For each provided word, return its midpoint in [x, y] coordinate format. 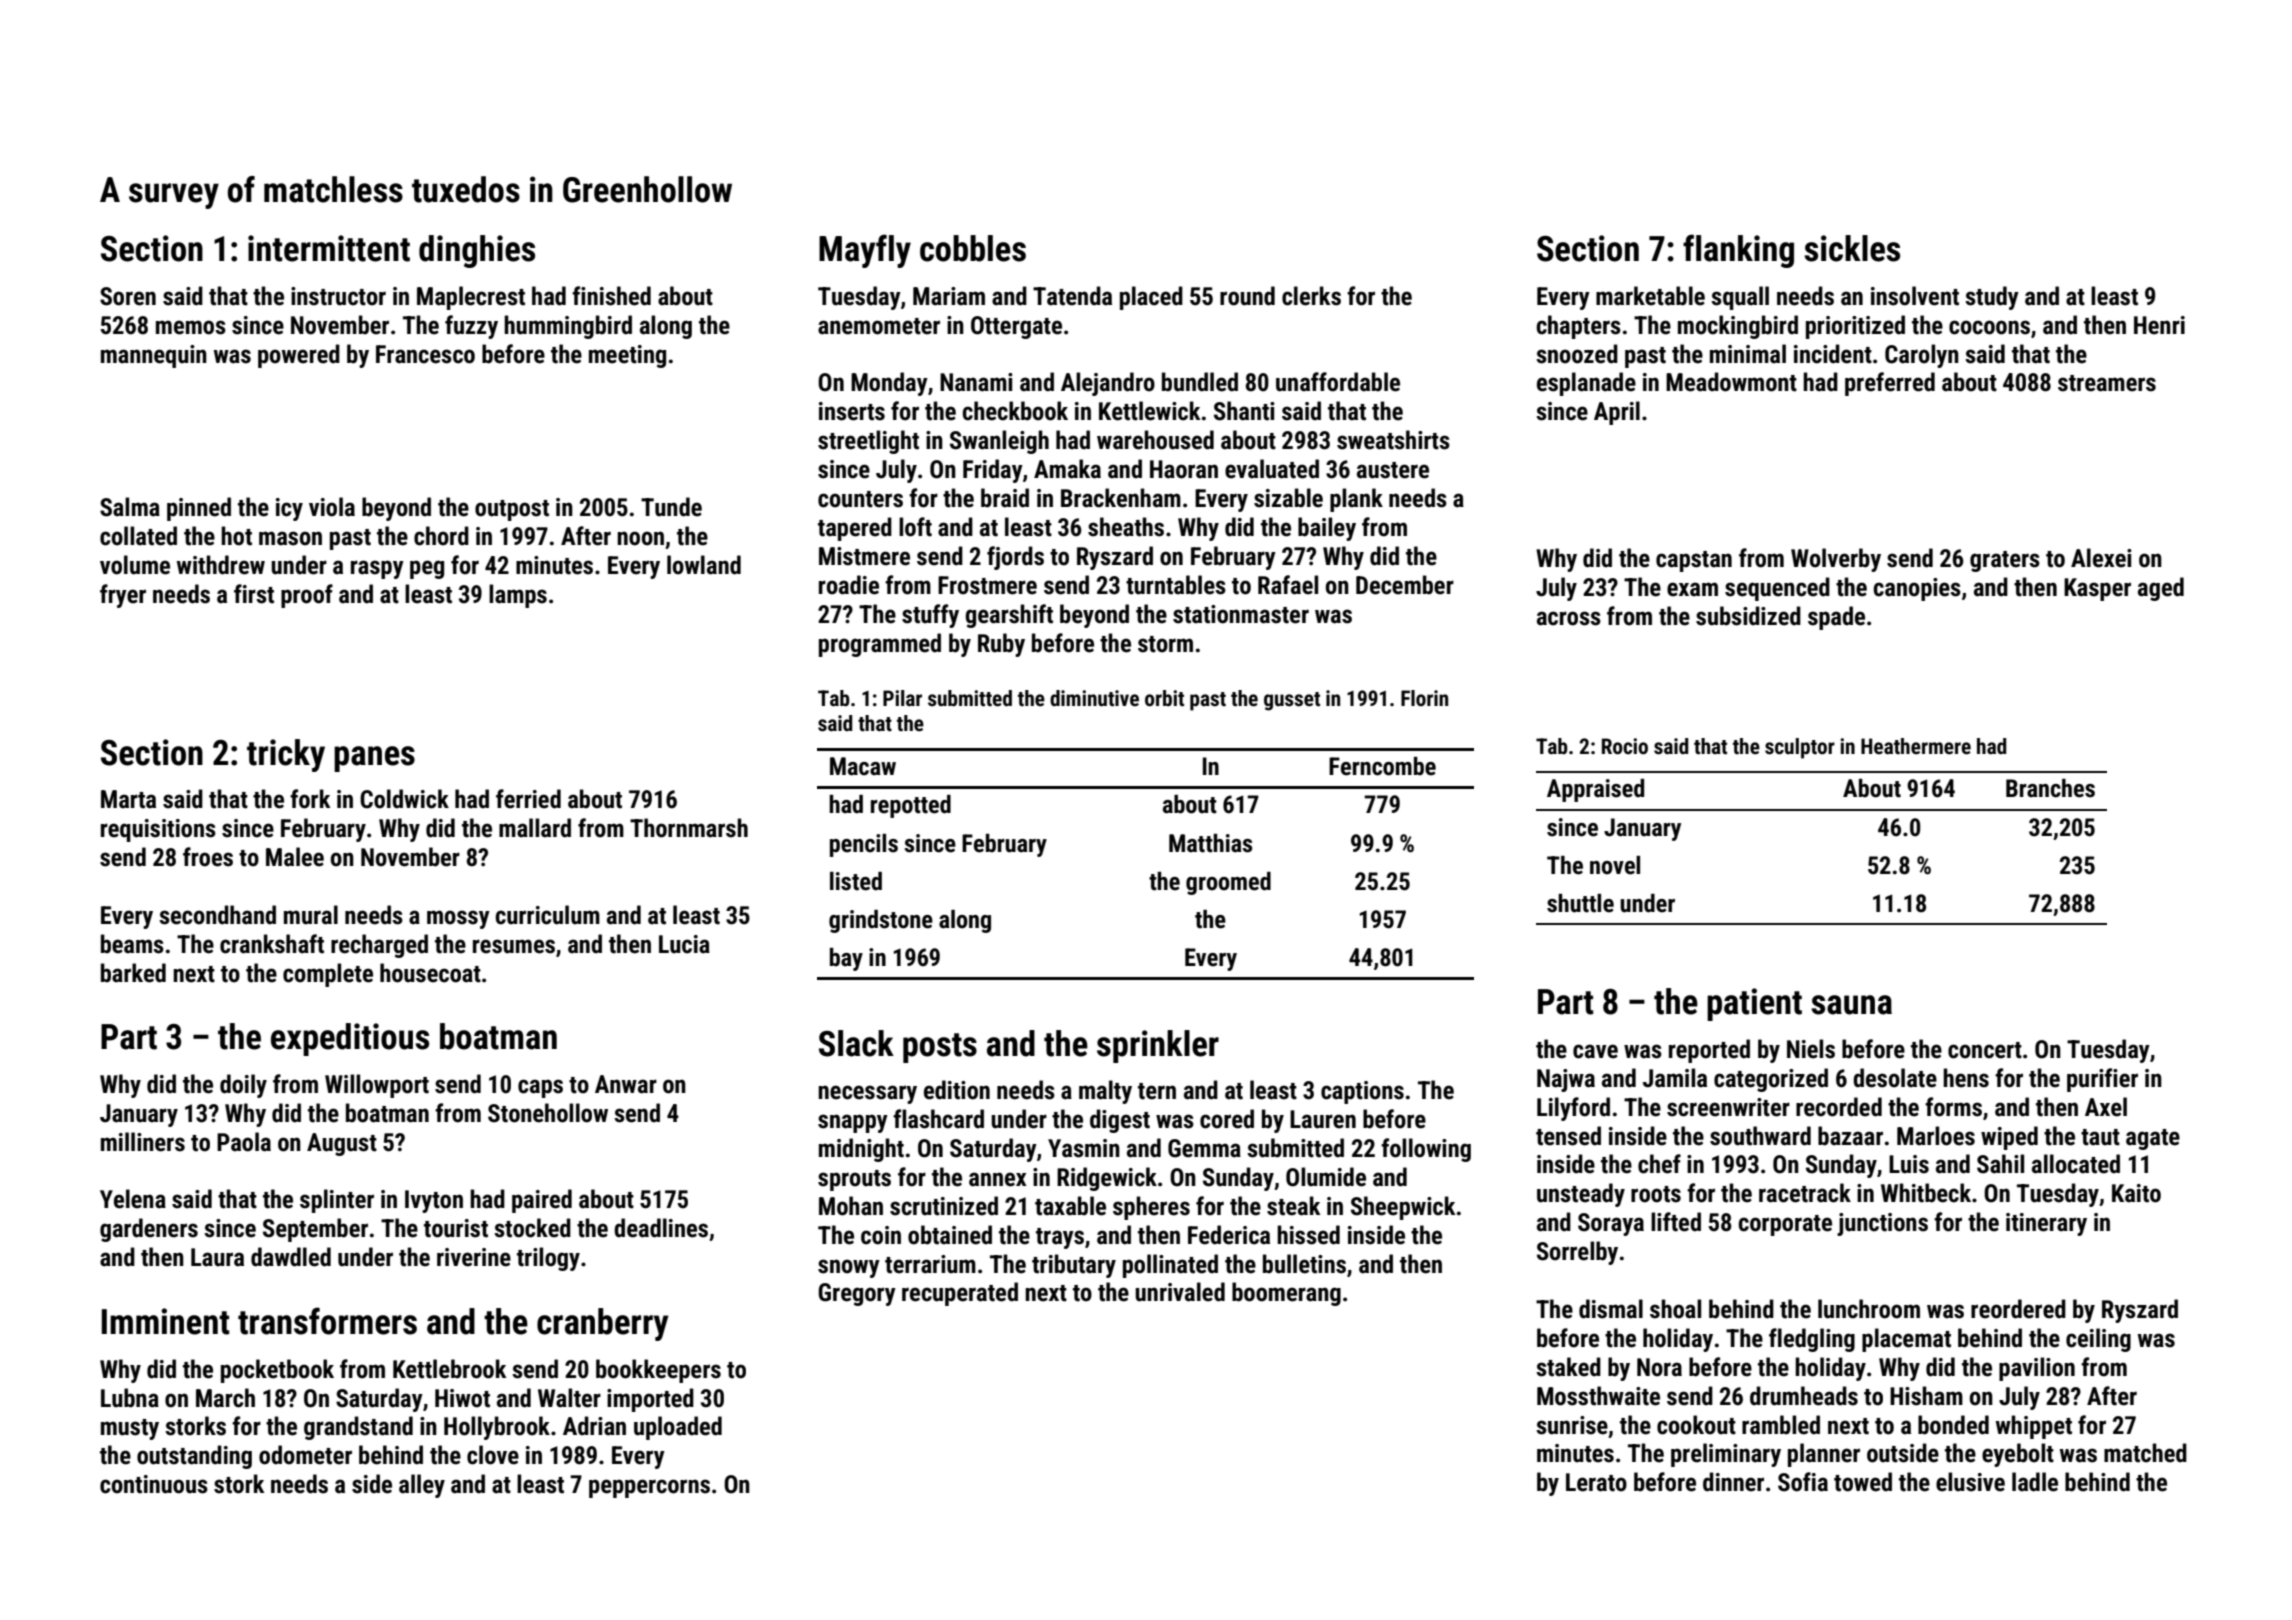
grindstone [881, 921]
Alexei [2101, 558]
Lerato [1596, 1482]
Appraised [1595, 790]
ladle [2035, 1482]
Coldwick [404, 799]
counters [860, 499]
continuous [154, 1484]
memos [191, 327]
